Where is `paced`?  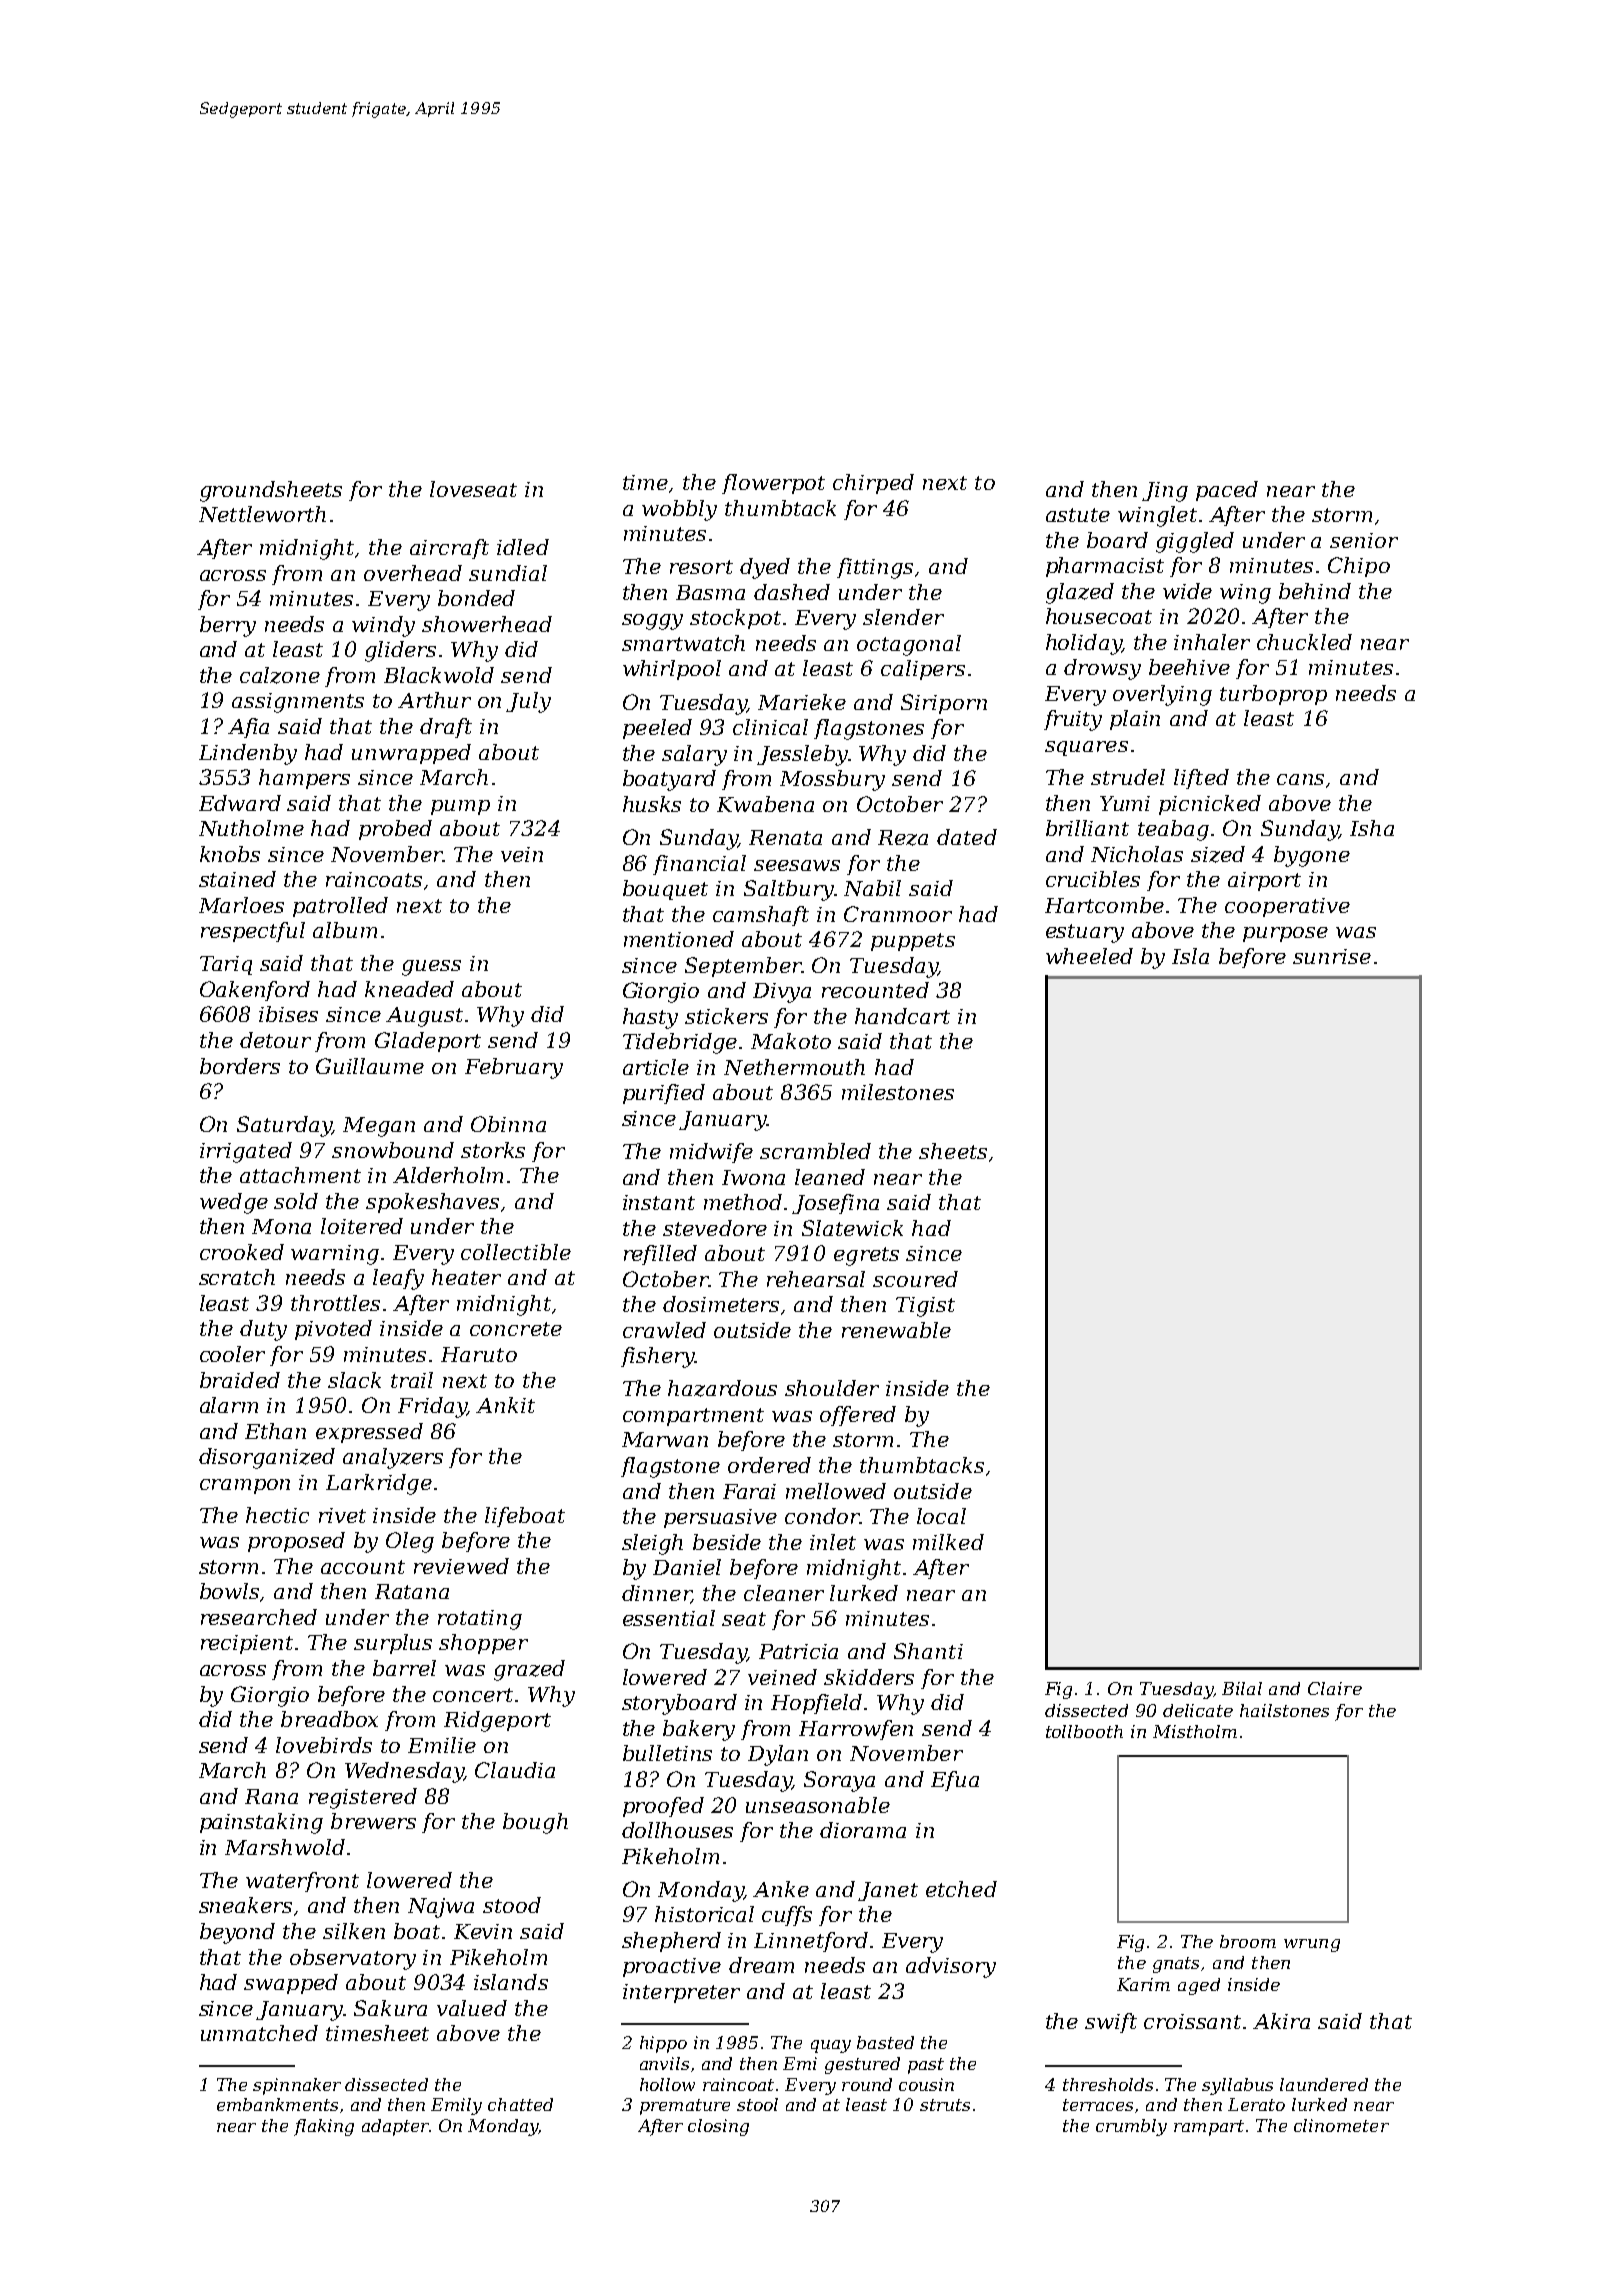
paced is located at coordinates (1227, 491).
